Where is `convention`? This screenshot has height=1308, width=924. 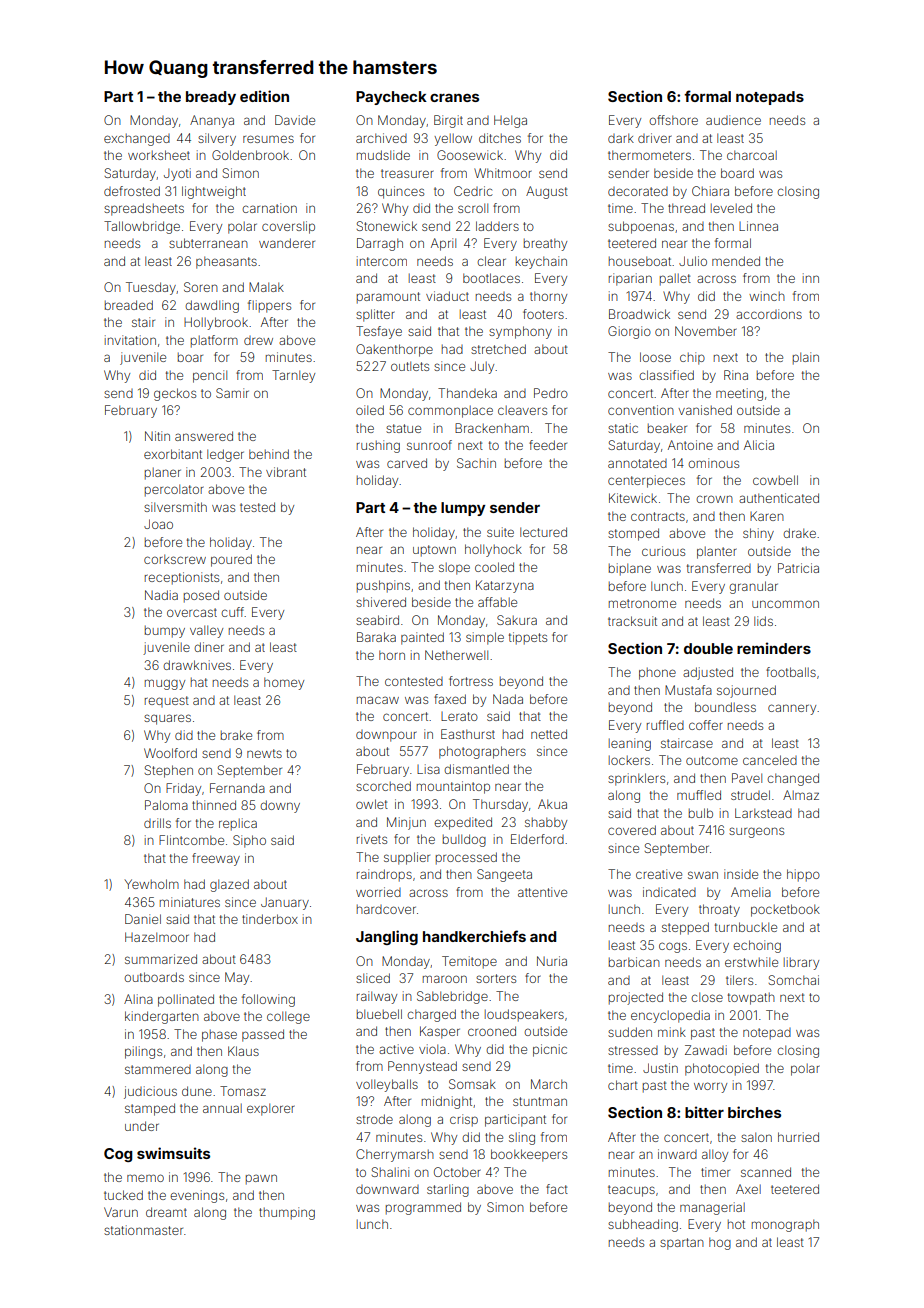
convention is located at coordinates (641, 410).
